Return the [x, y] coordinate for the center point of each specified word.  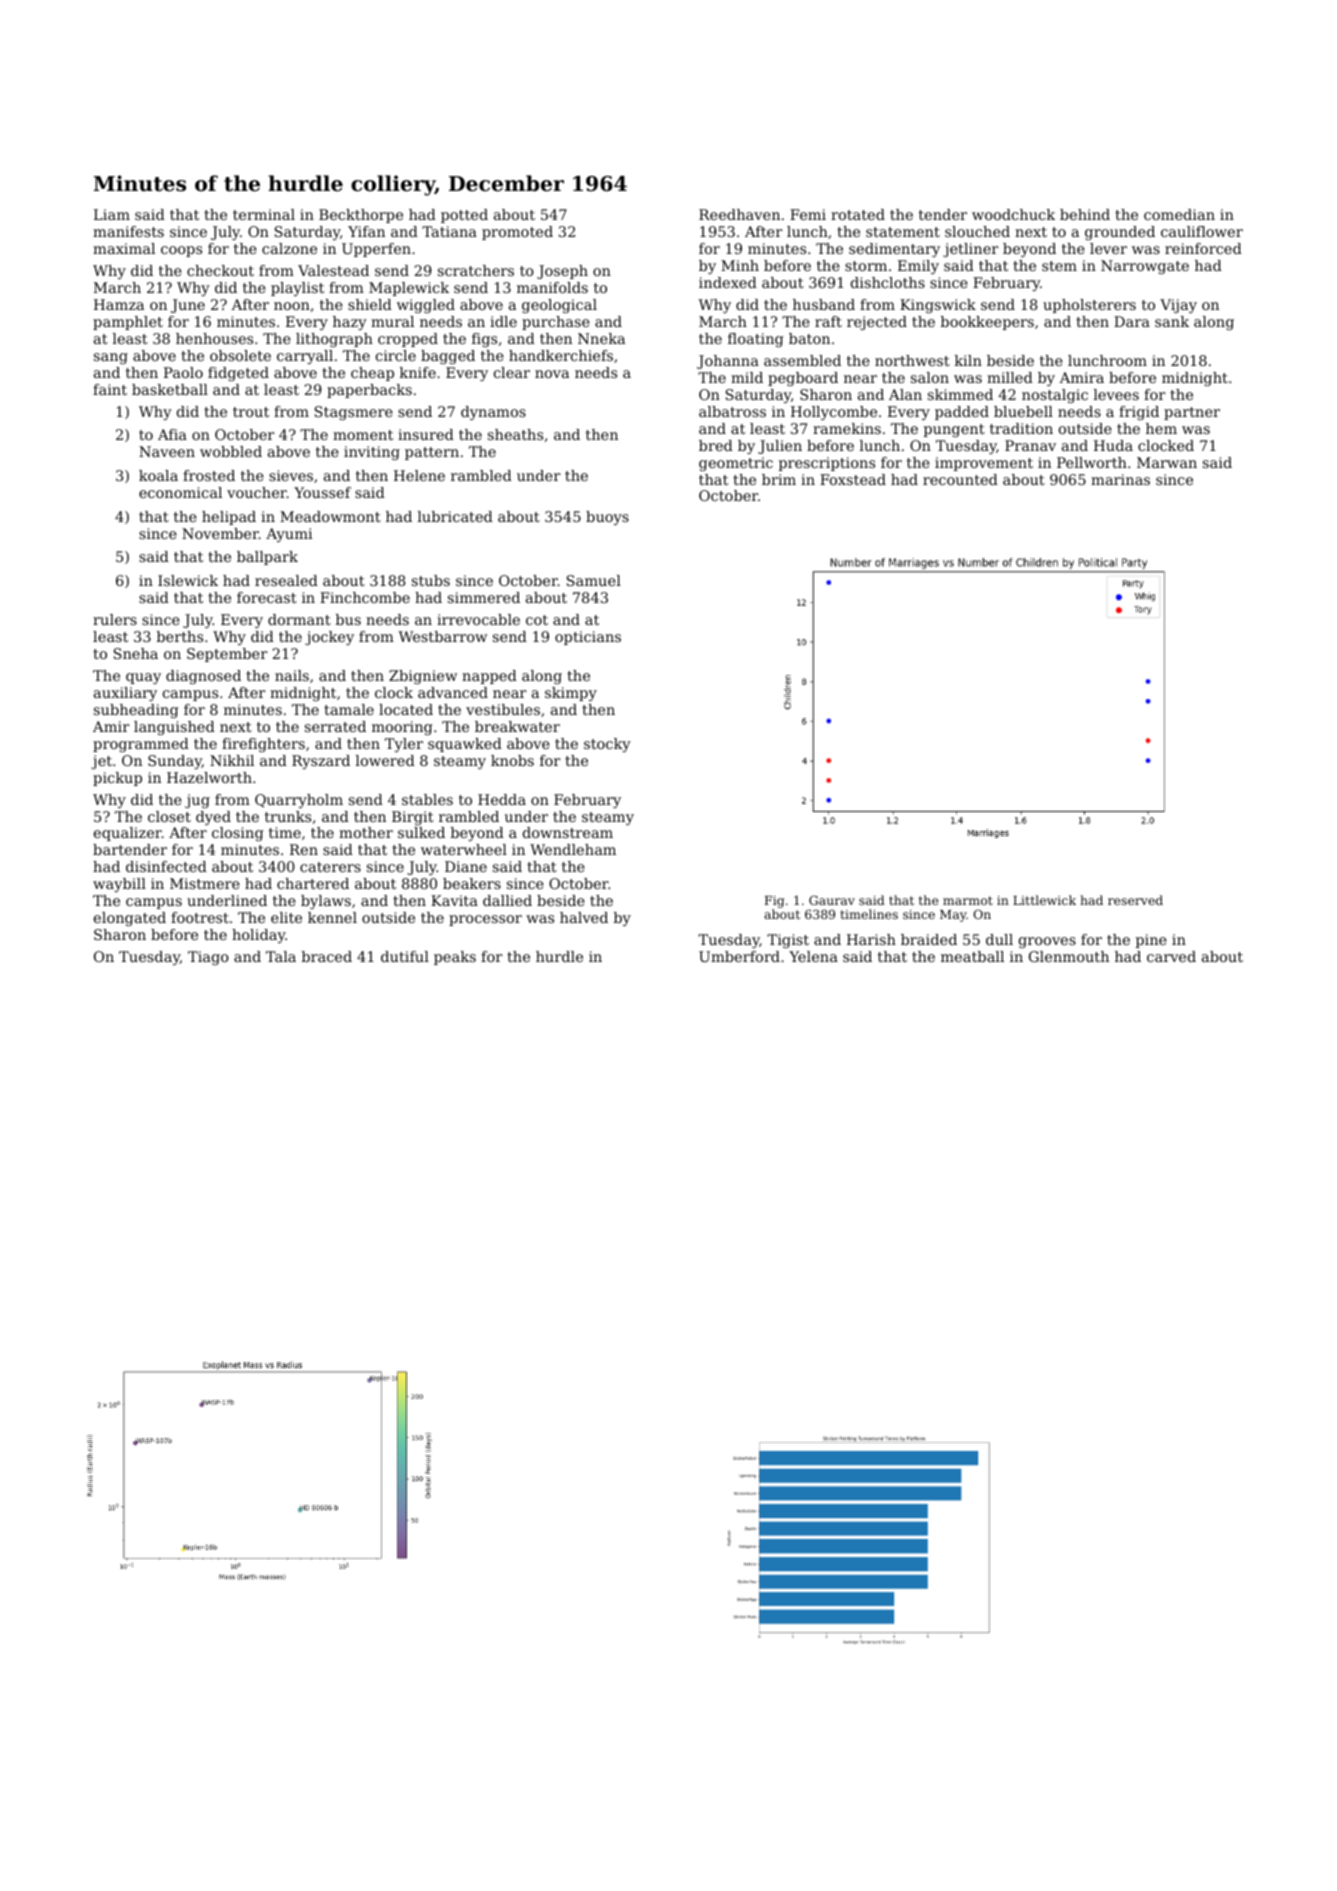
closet [169, 816]
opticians [588, 638]
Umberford [739, 956]
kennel [332, 917]
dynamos [493, 413]
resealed [286, 580]
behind [1085, 214]
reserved [1135, 900]
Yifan [366, 231]
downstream [568, 832]
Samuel [594, 580]
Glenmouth [1069, 956]
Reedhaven [739, 214]
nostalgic [1055, 396]
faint [110, 389]
